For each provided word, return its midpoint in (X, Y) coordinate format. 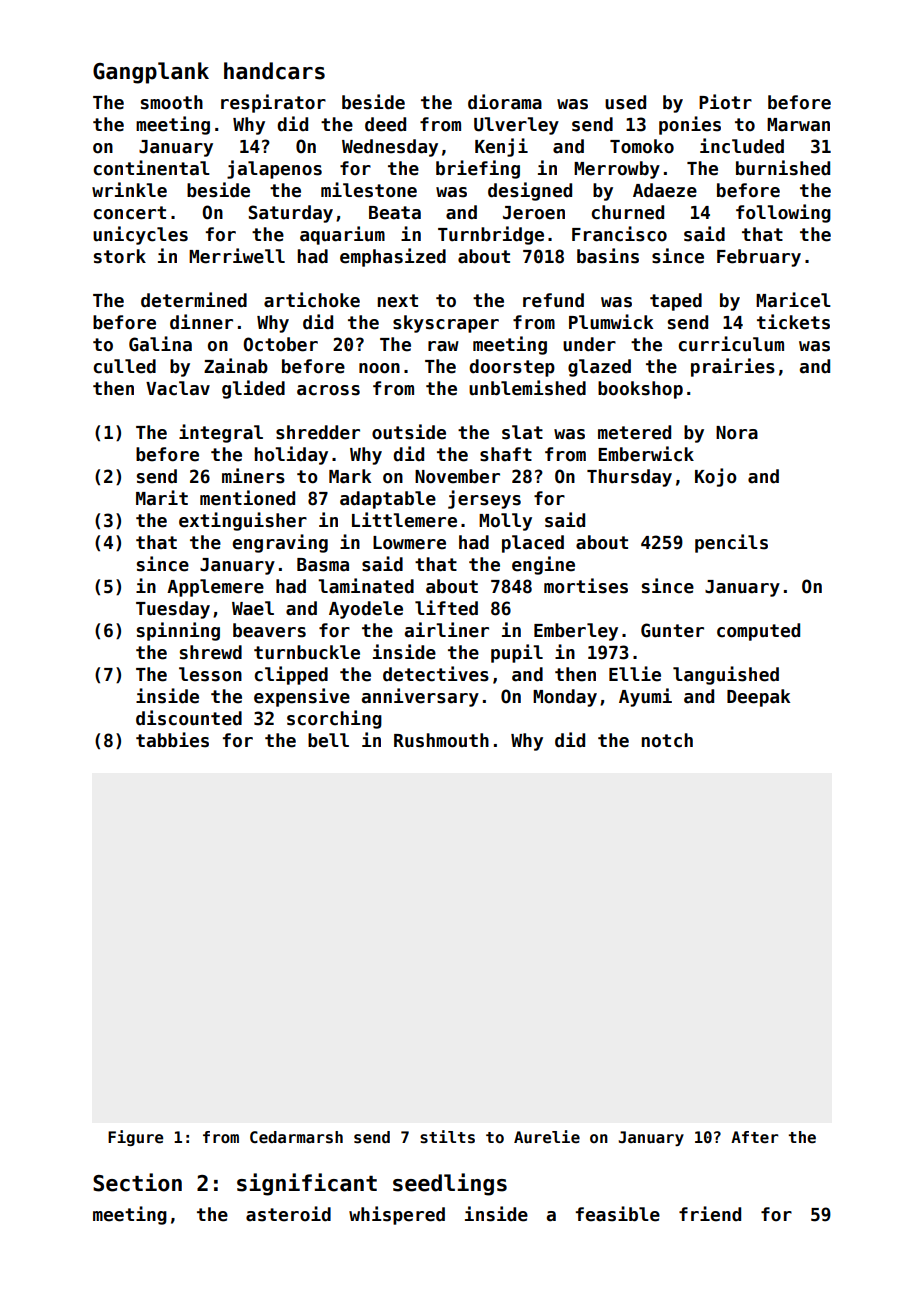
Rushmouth (441, 740)
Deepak (758, 698)
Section (137, 1182)
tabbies (172, 740)
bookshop (640, 390)
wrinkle (129, 190)
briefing (478, 169)
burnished (783, 168)
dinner (201, 322)
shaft (506, 454)
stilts (447, 1137)
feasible (618, 1214)
